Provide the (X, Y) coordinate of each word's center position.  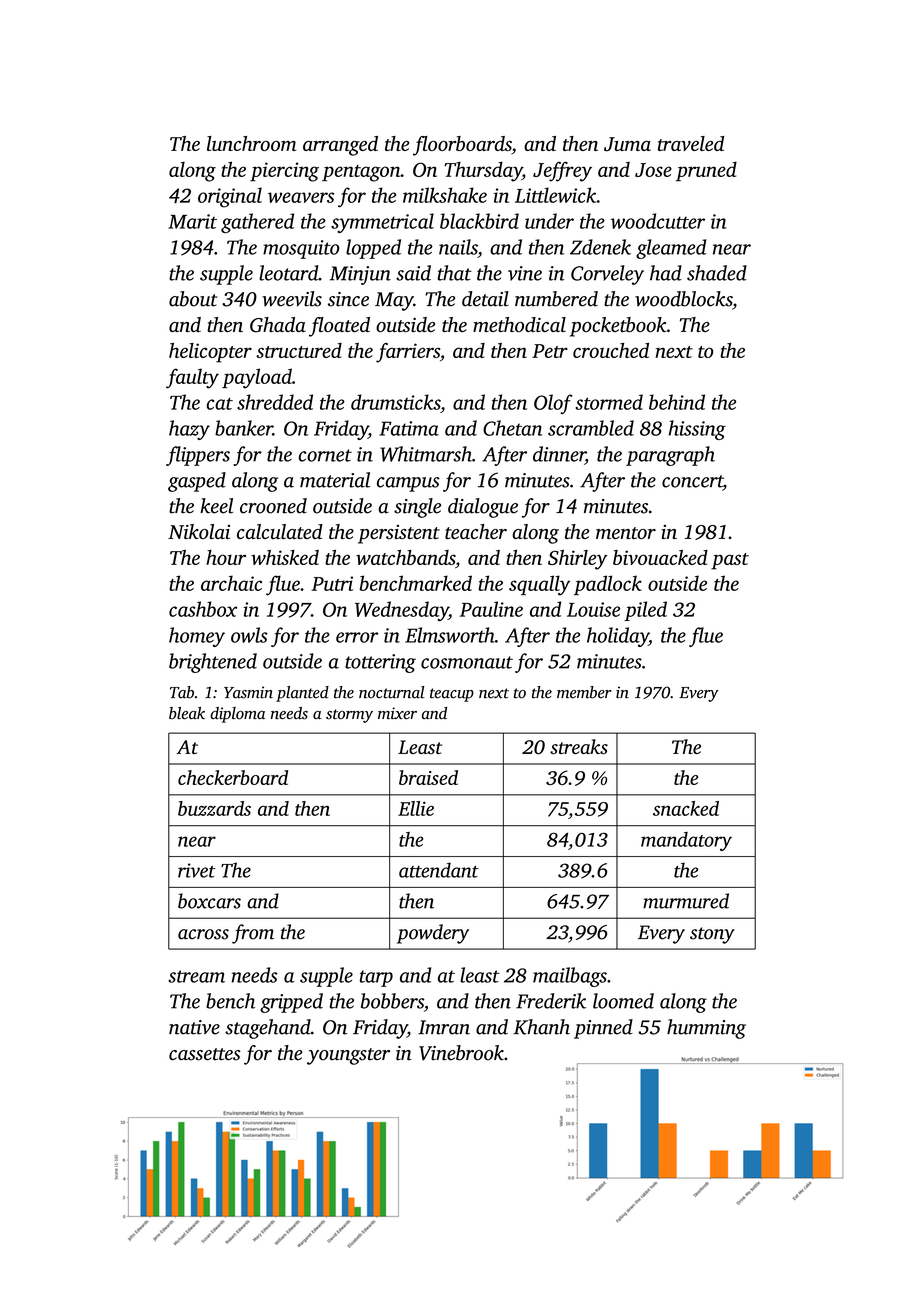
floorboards (462, 146)
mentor (626, 533)
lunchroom (251, 143)
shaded (717, 273)
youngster (348, 1056)
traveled (691, 143)
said (413, 273)
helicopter (210, 353)
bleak (187, 713)
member (584, 692)
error (357, 637)
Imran (444, 1027)
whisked (285, 557)
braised (428, 777)
